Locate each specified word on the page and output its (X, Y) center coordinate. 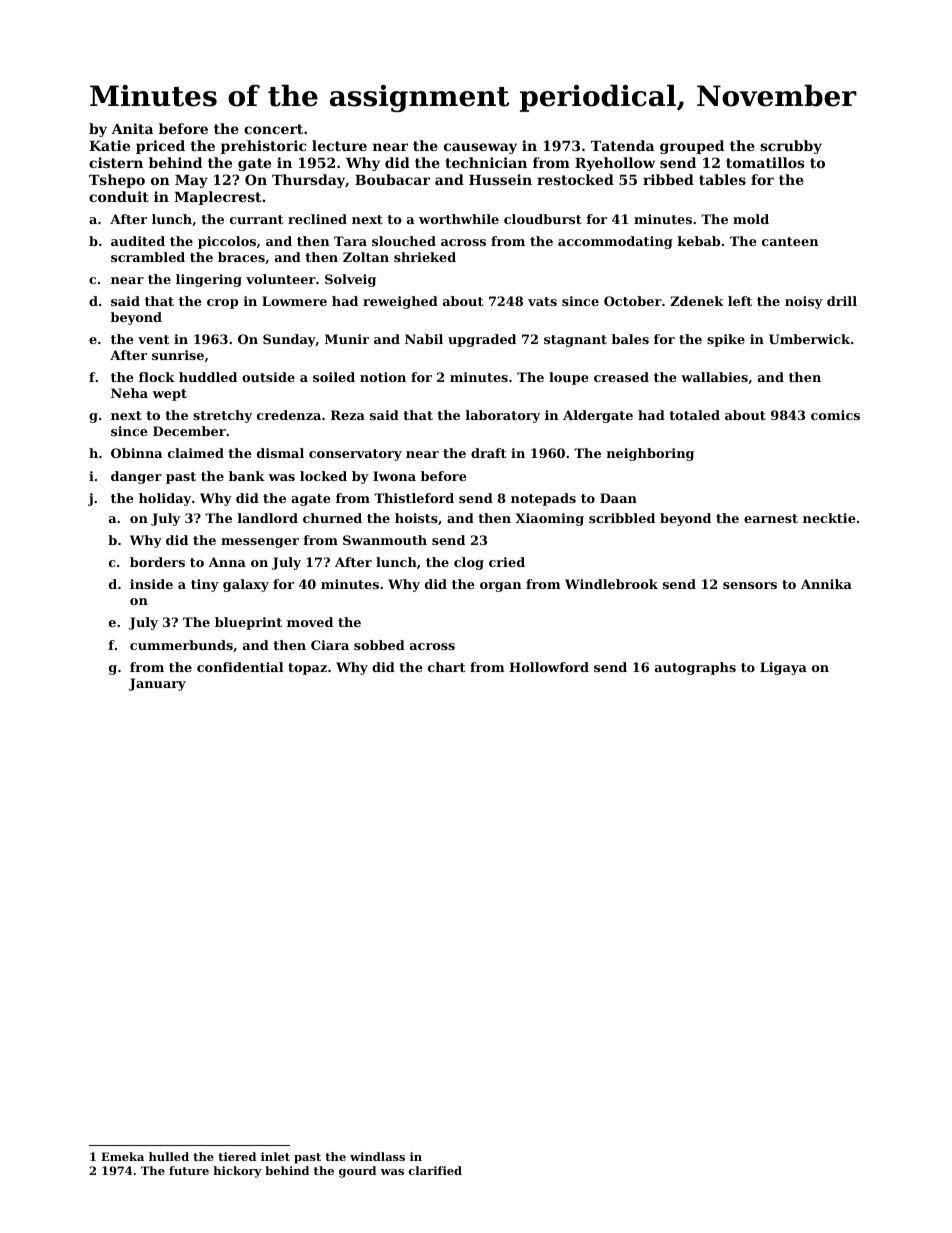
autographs (695, 668)
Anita (132, 128)
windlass (377, 1156)
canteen (790, 241)
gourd (357, 1172)
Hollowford (549, 667)
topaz (307, 669)
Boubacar (392, 179)
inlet (275, 1156)
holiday (165, 499)
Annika (826, 584)
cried (507, 562)
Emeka (122, 1156)
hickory (237, 1172)
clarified (435, 1170)
